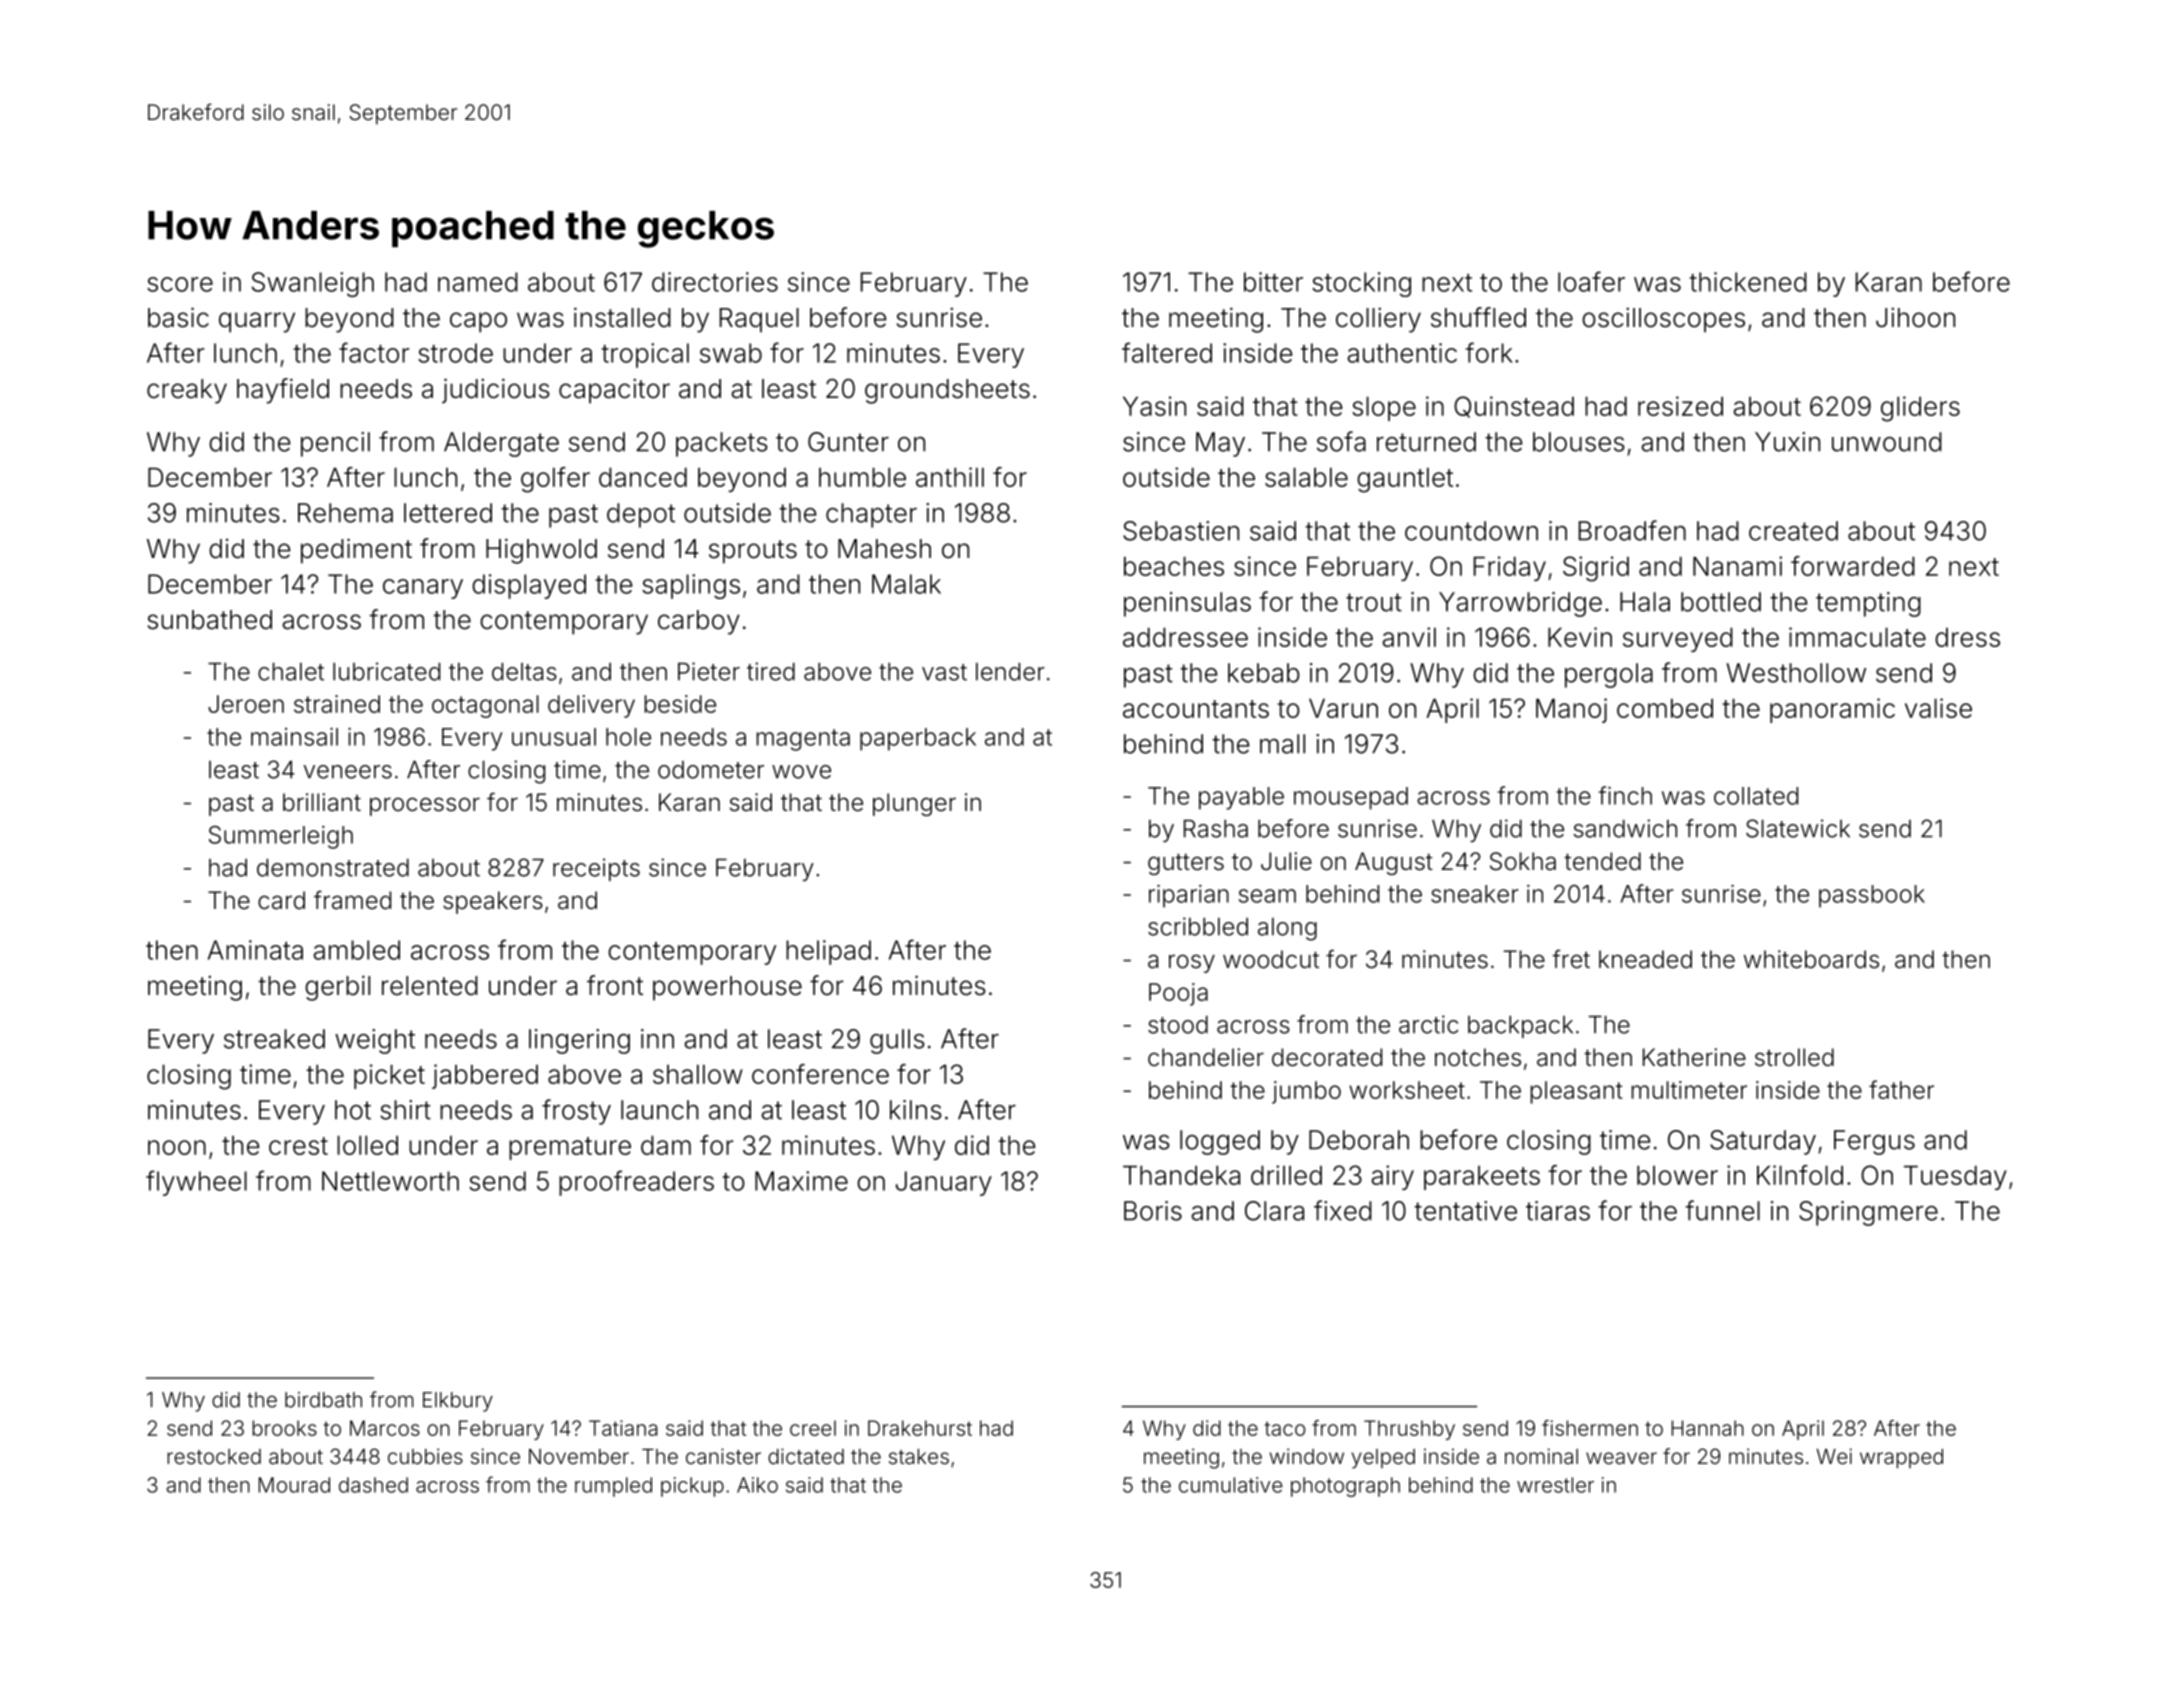  I want to click on stakes, so click(919, 1456).
